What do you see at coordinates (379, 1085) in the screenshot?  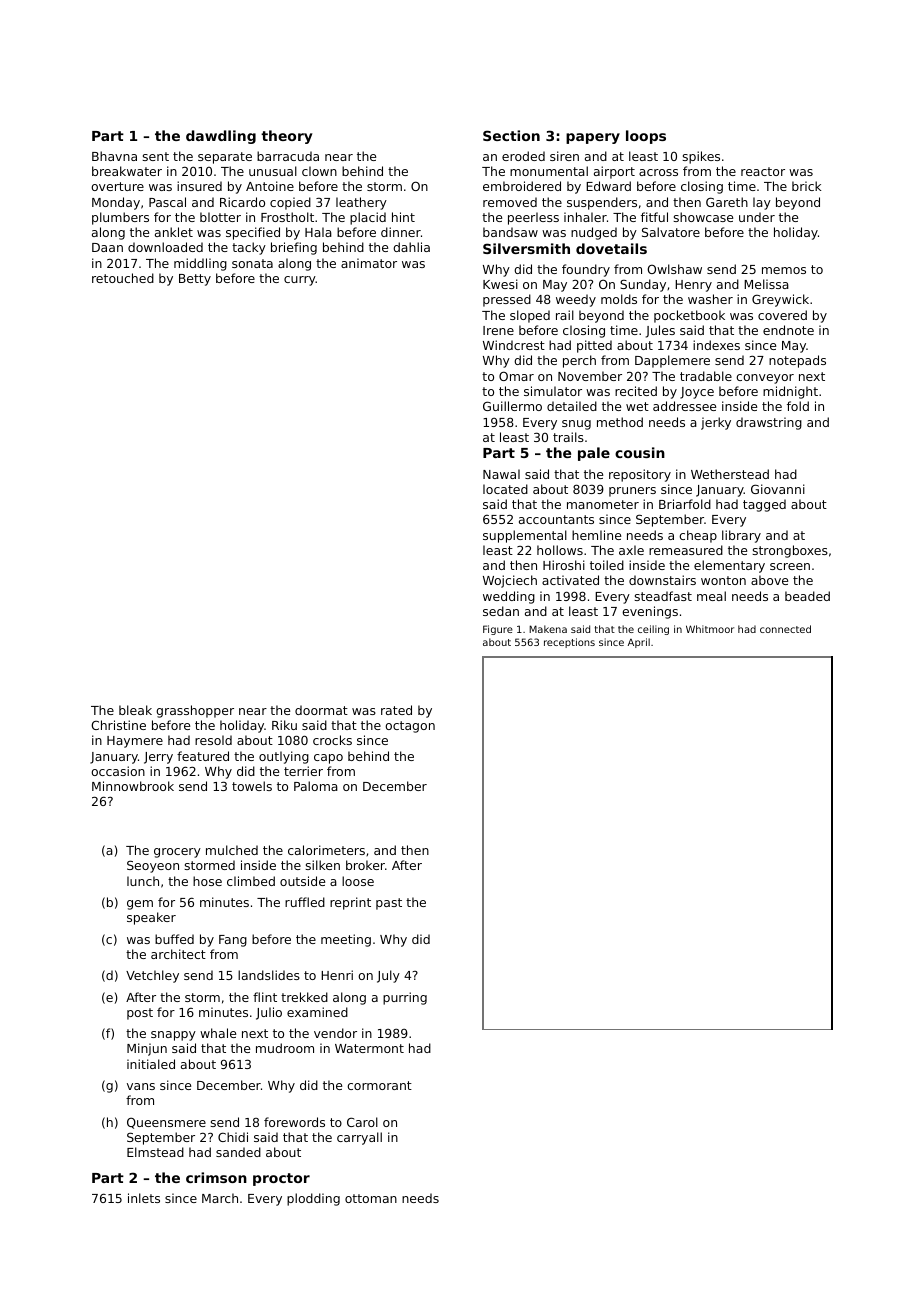 I see `cormorant` at bounding box center [379, 1085].
